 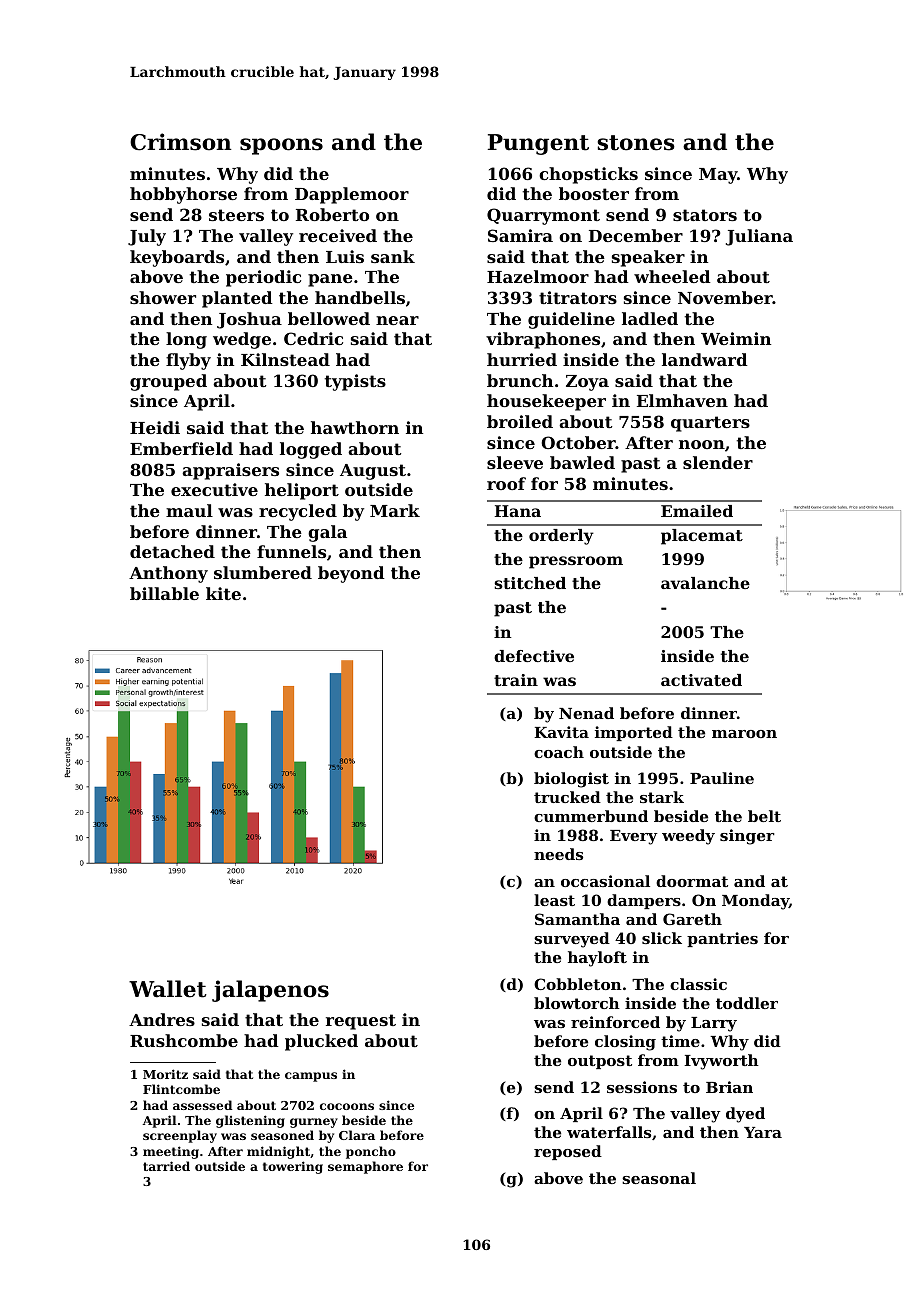 I want to click on Flintcombe, so click(x=181, y=1089).
